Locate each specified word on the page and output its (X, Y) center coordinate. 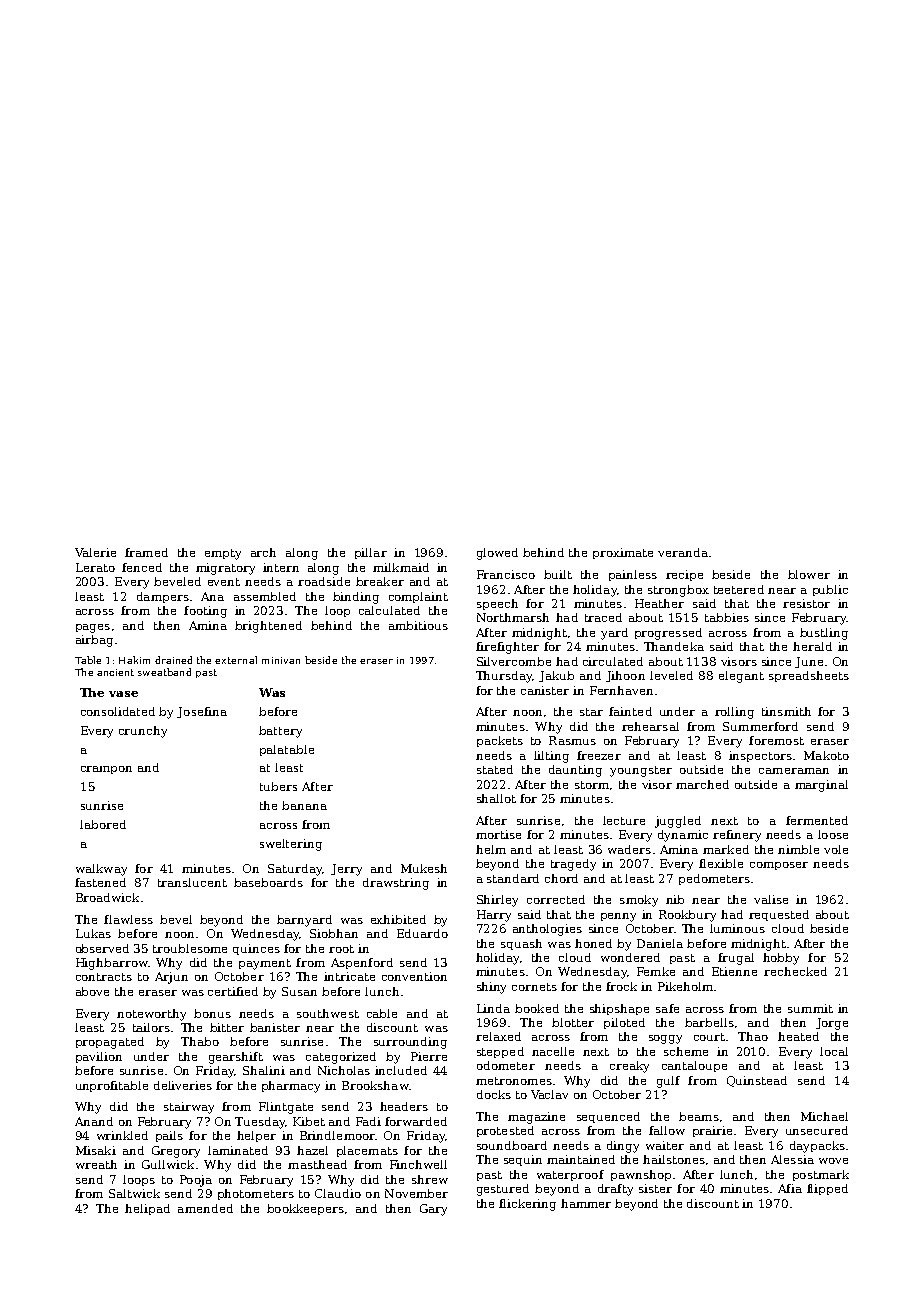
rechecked (795, 971)
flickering (527, 1205)
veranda (683, 552)
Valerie (95, 552)
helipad (147, 1209)
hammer (586, 1203)
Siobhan (334, 933)
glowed (497, 554)
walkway (101, 870)
